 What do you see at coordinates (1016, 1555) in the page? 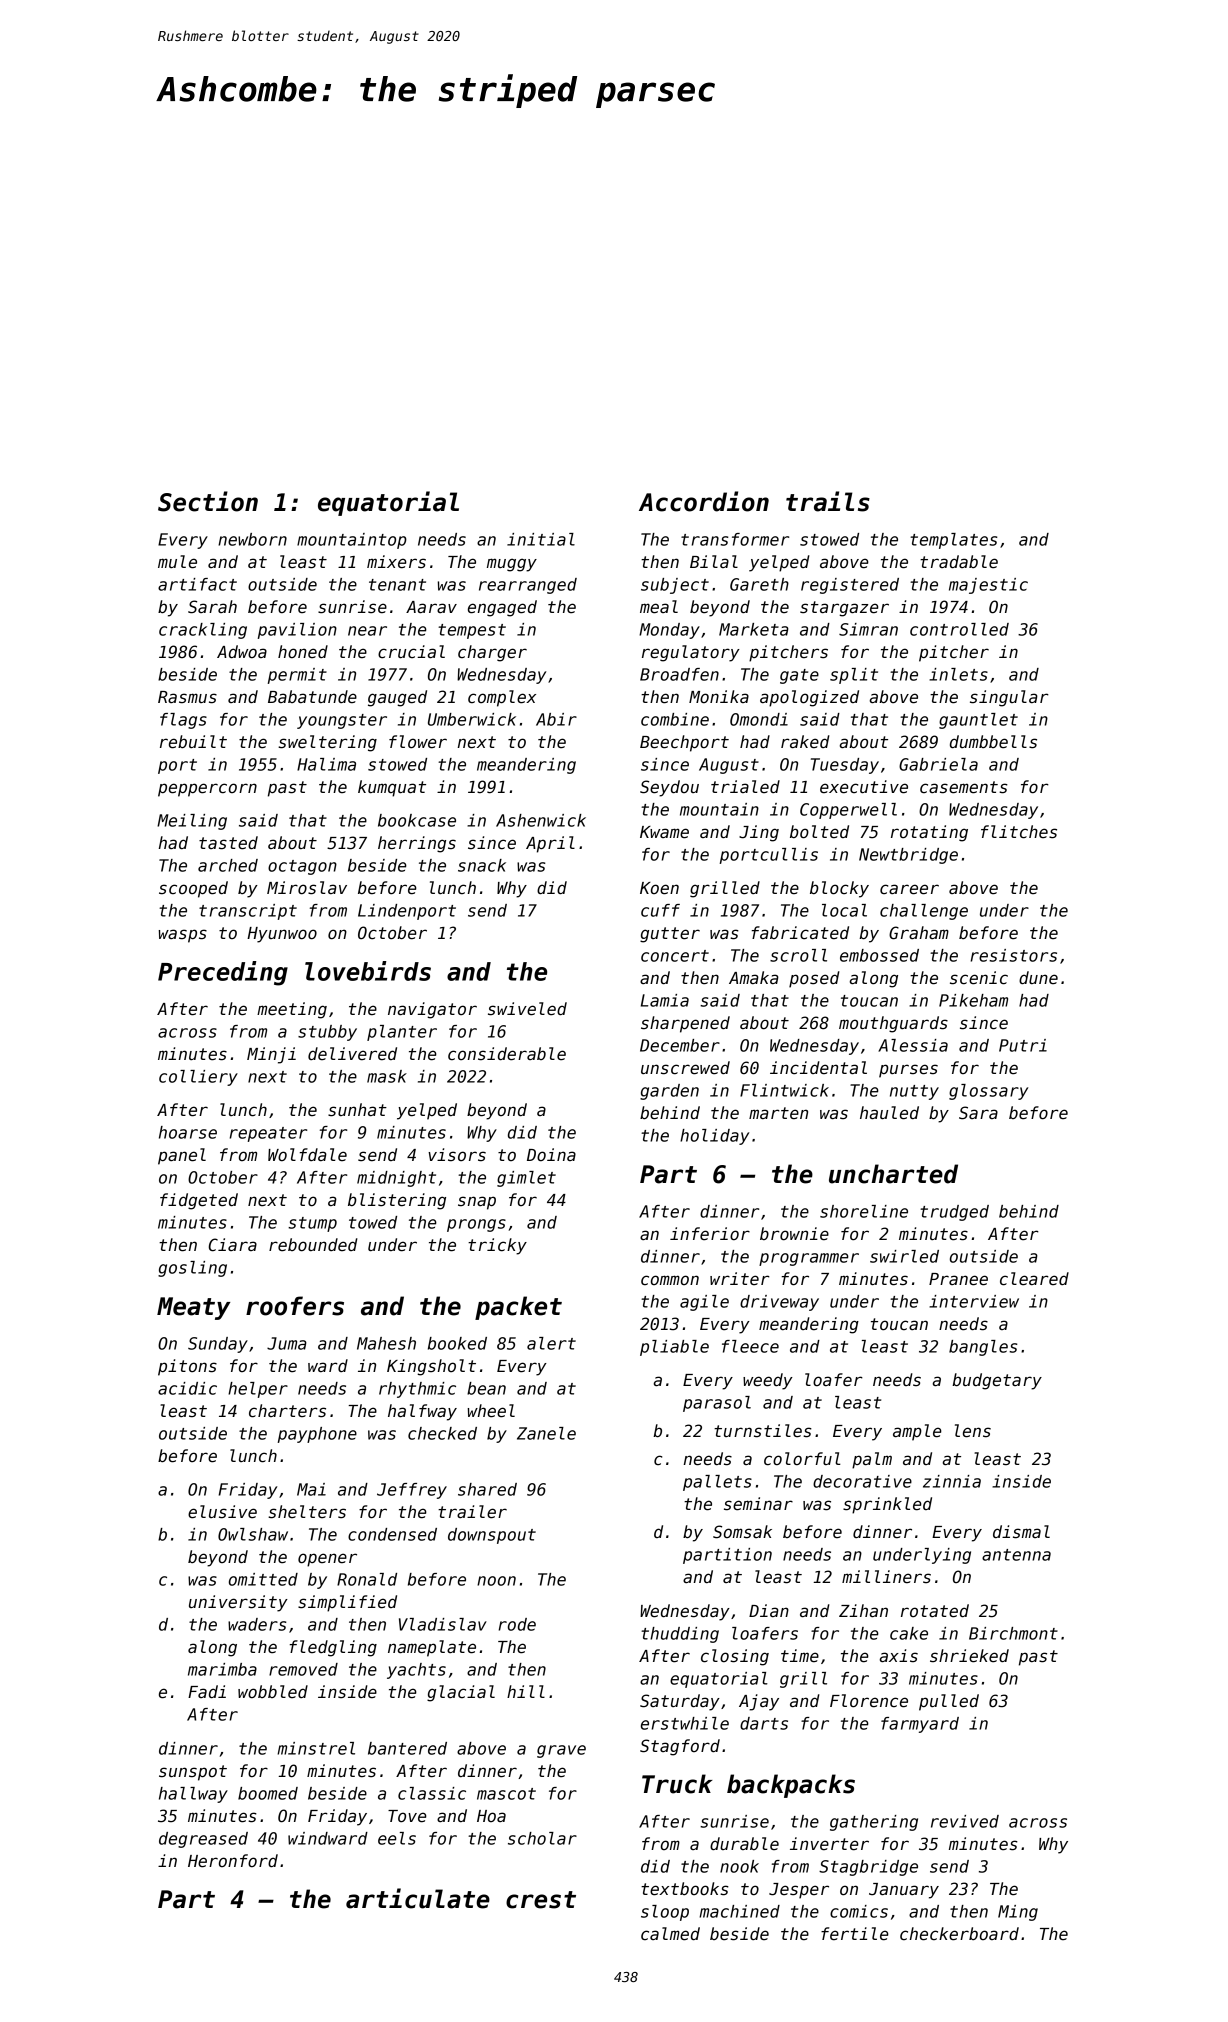
I see `antenna` at bounding box center [1016, 1555].
